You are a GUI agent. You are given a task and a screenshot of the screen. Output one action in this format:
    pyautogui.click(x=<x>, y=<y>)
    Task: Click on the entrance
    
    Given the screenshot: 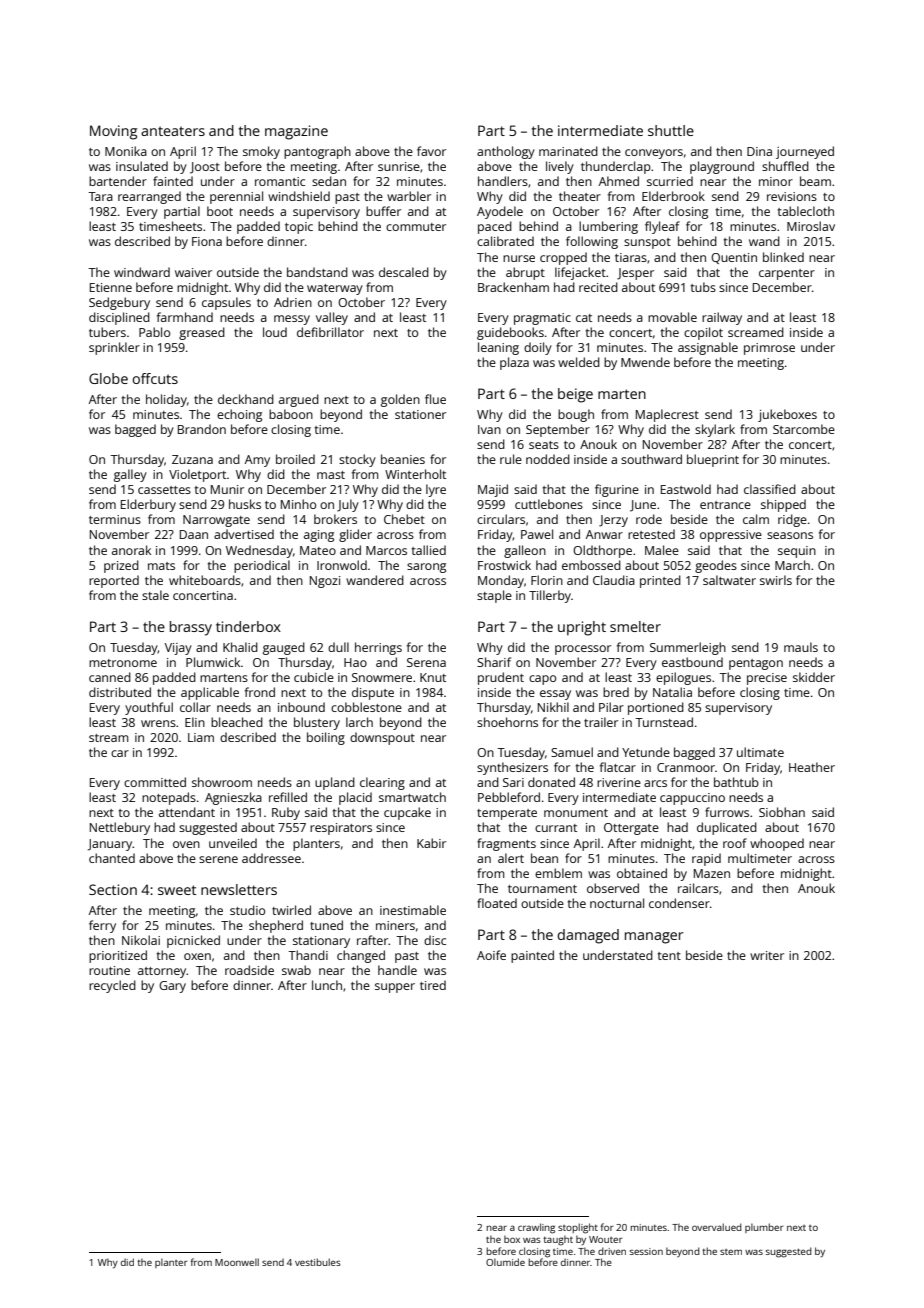 What is the action you would take?
    pyautogui.click(x=725, y=505)
